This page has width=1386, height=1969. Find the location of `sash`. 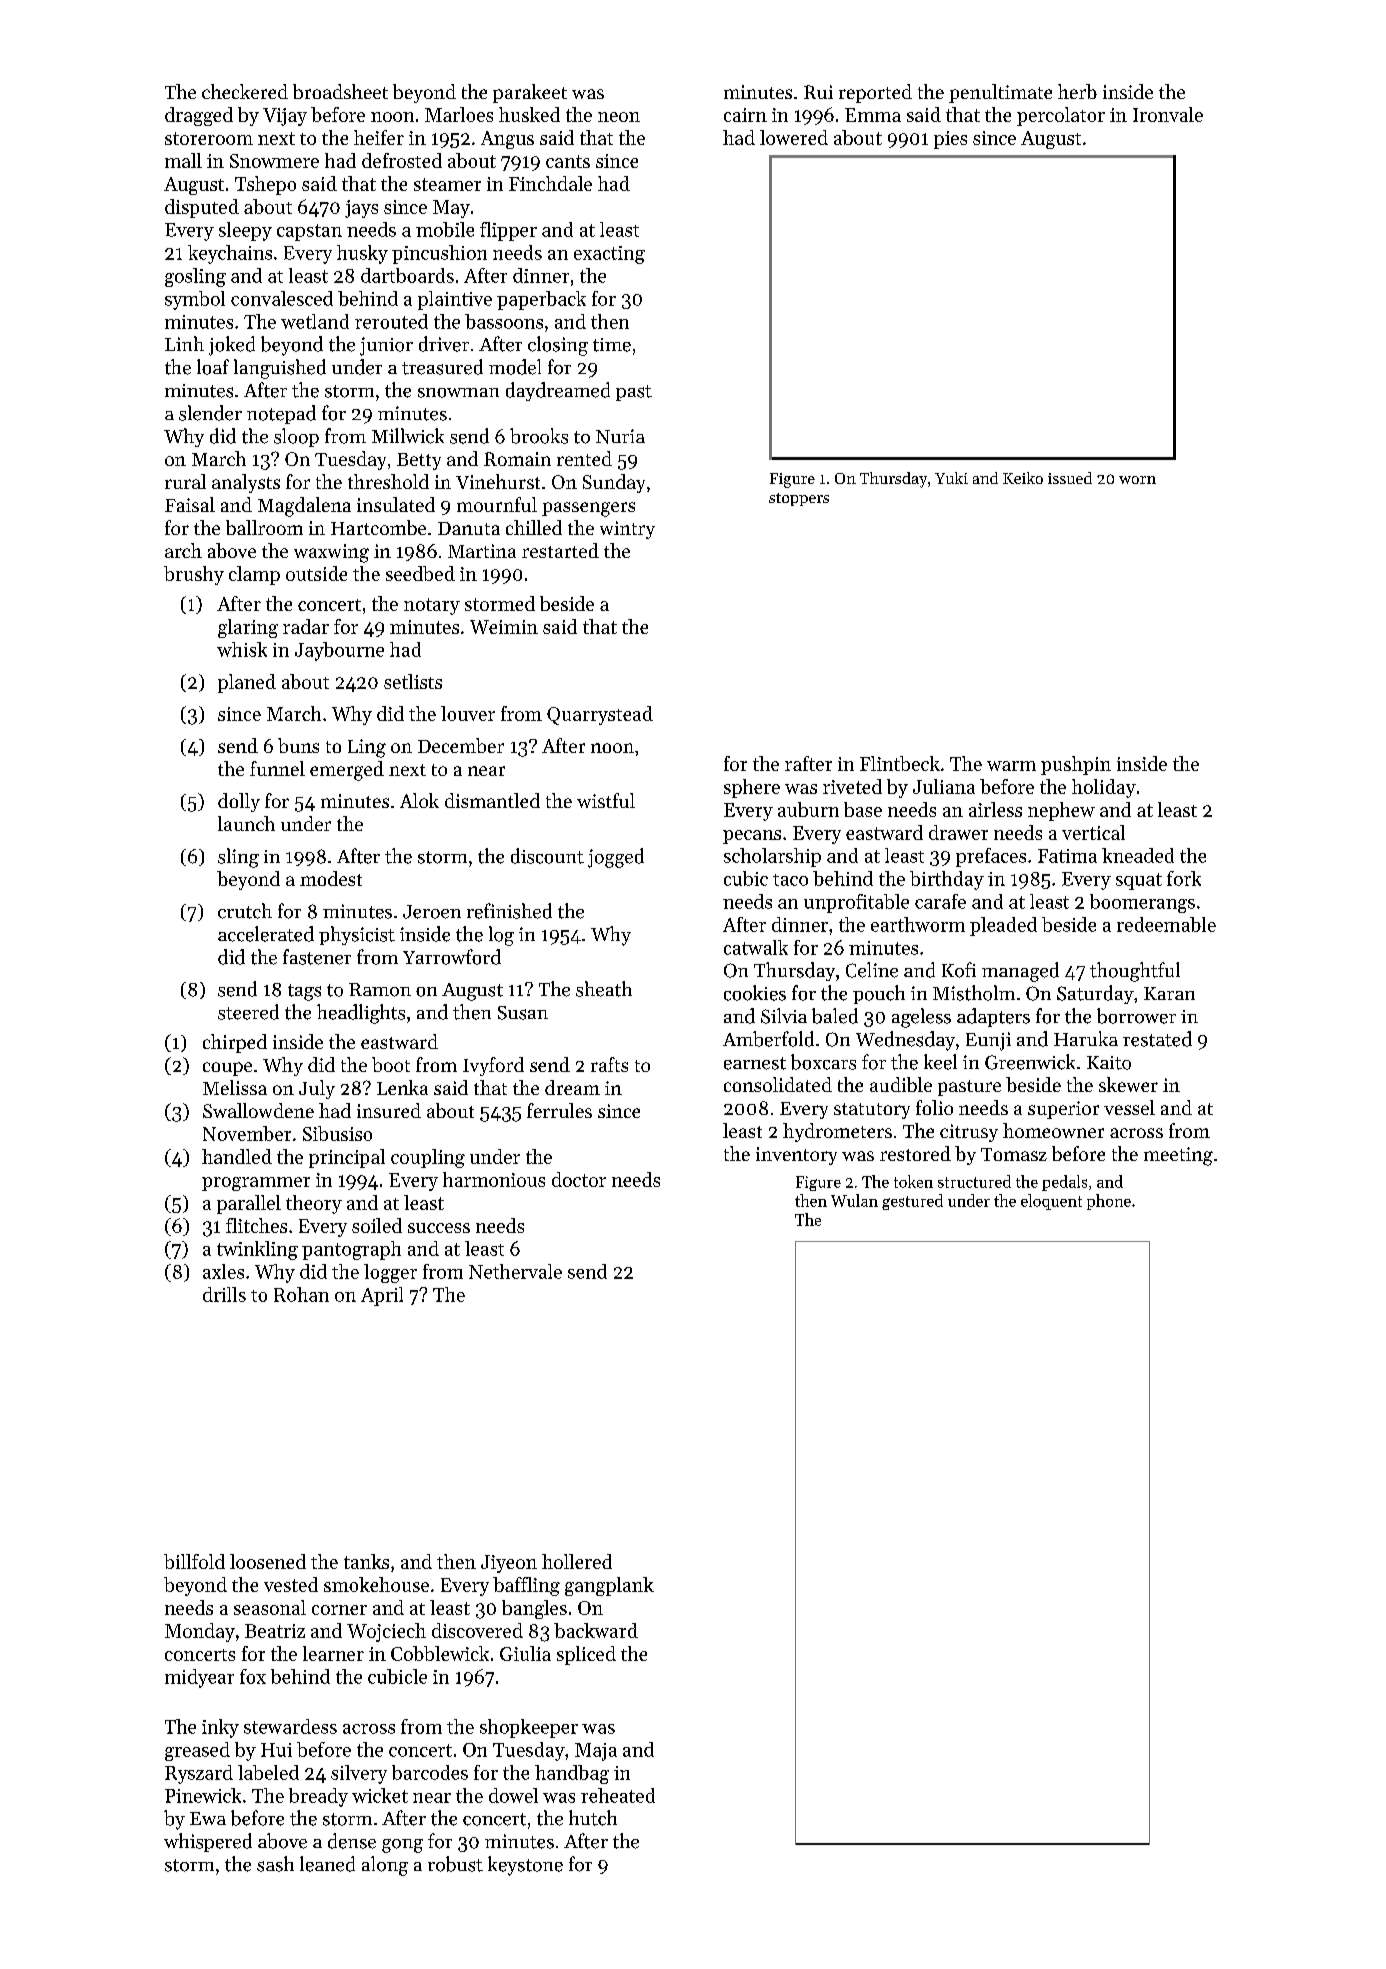

sash is located at coordinates (275, 1864).
